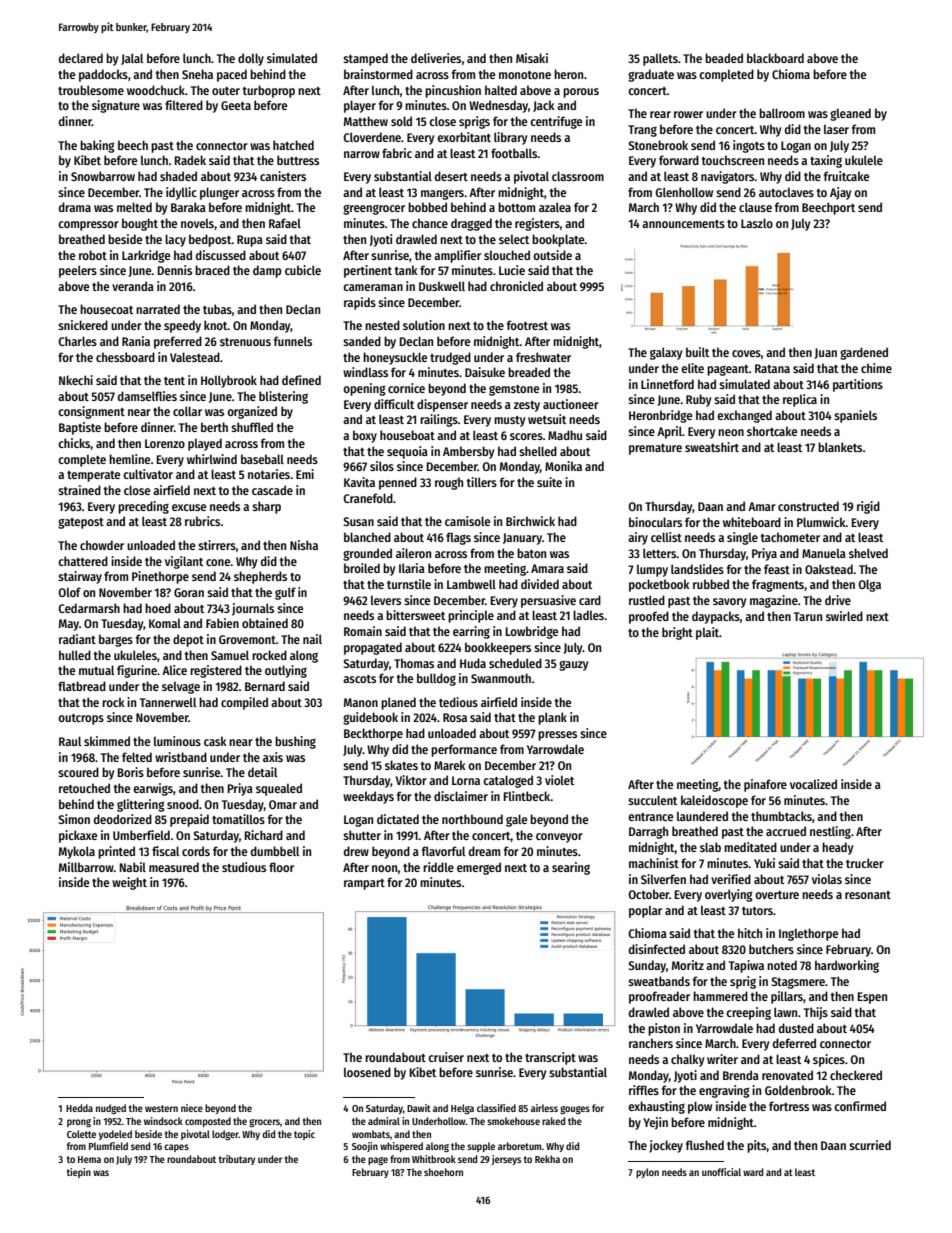 Image resolution: width=952 pixels, height=1233 pixels. I want to click on blackboard, so click(775, 58).
